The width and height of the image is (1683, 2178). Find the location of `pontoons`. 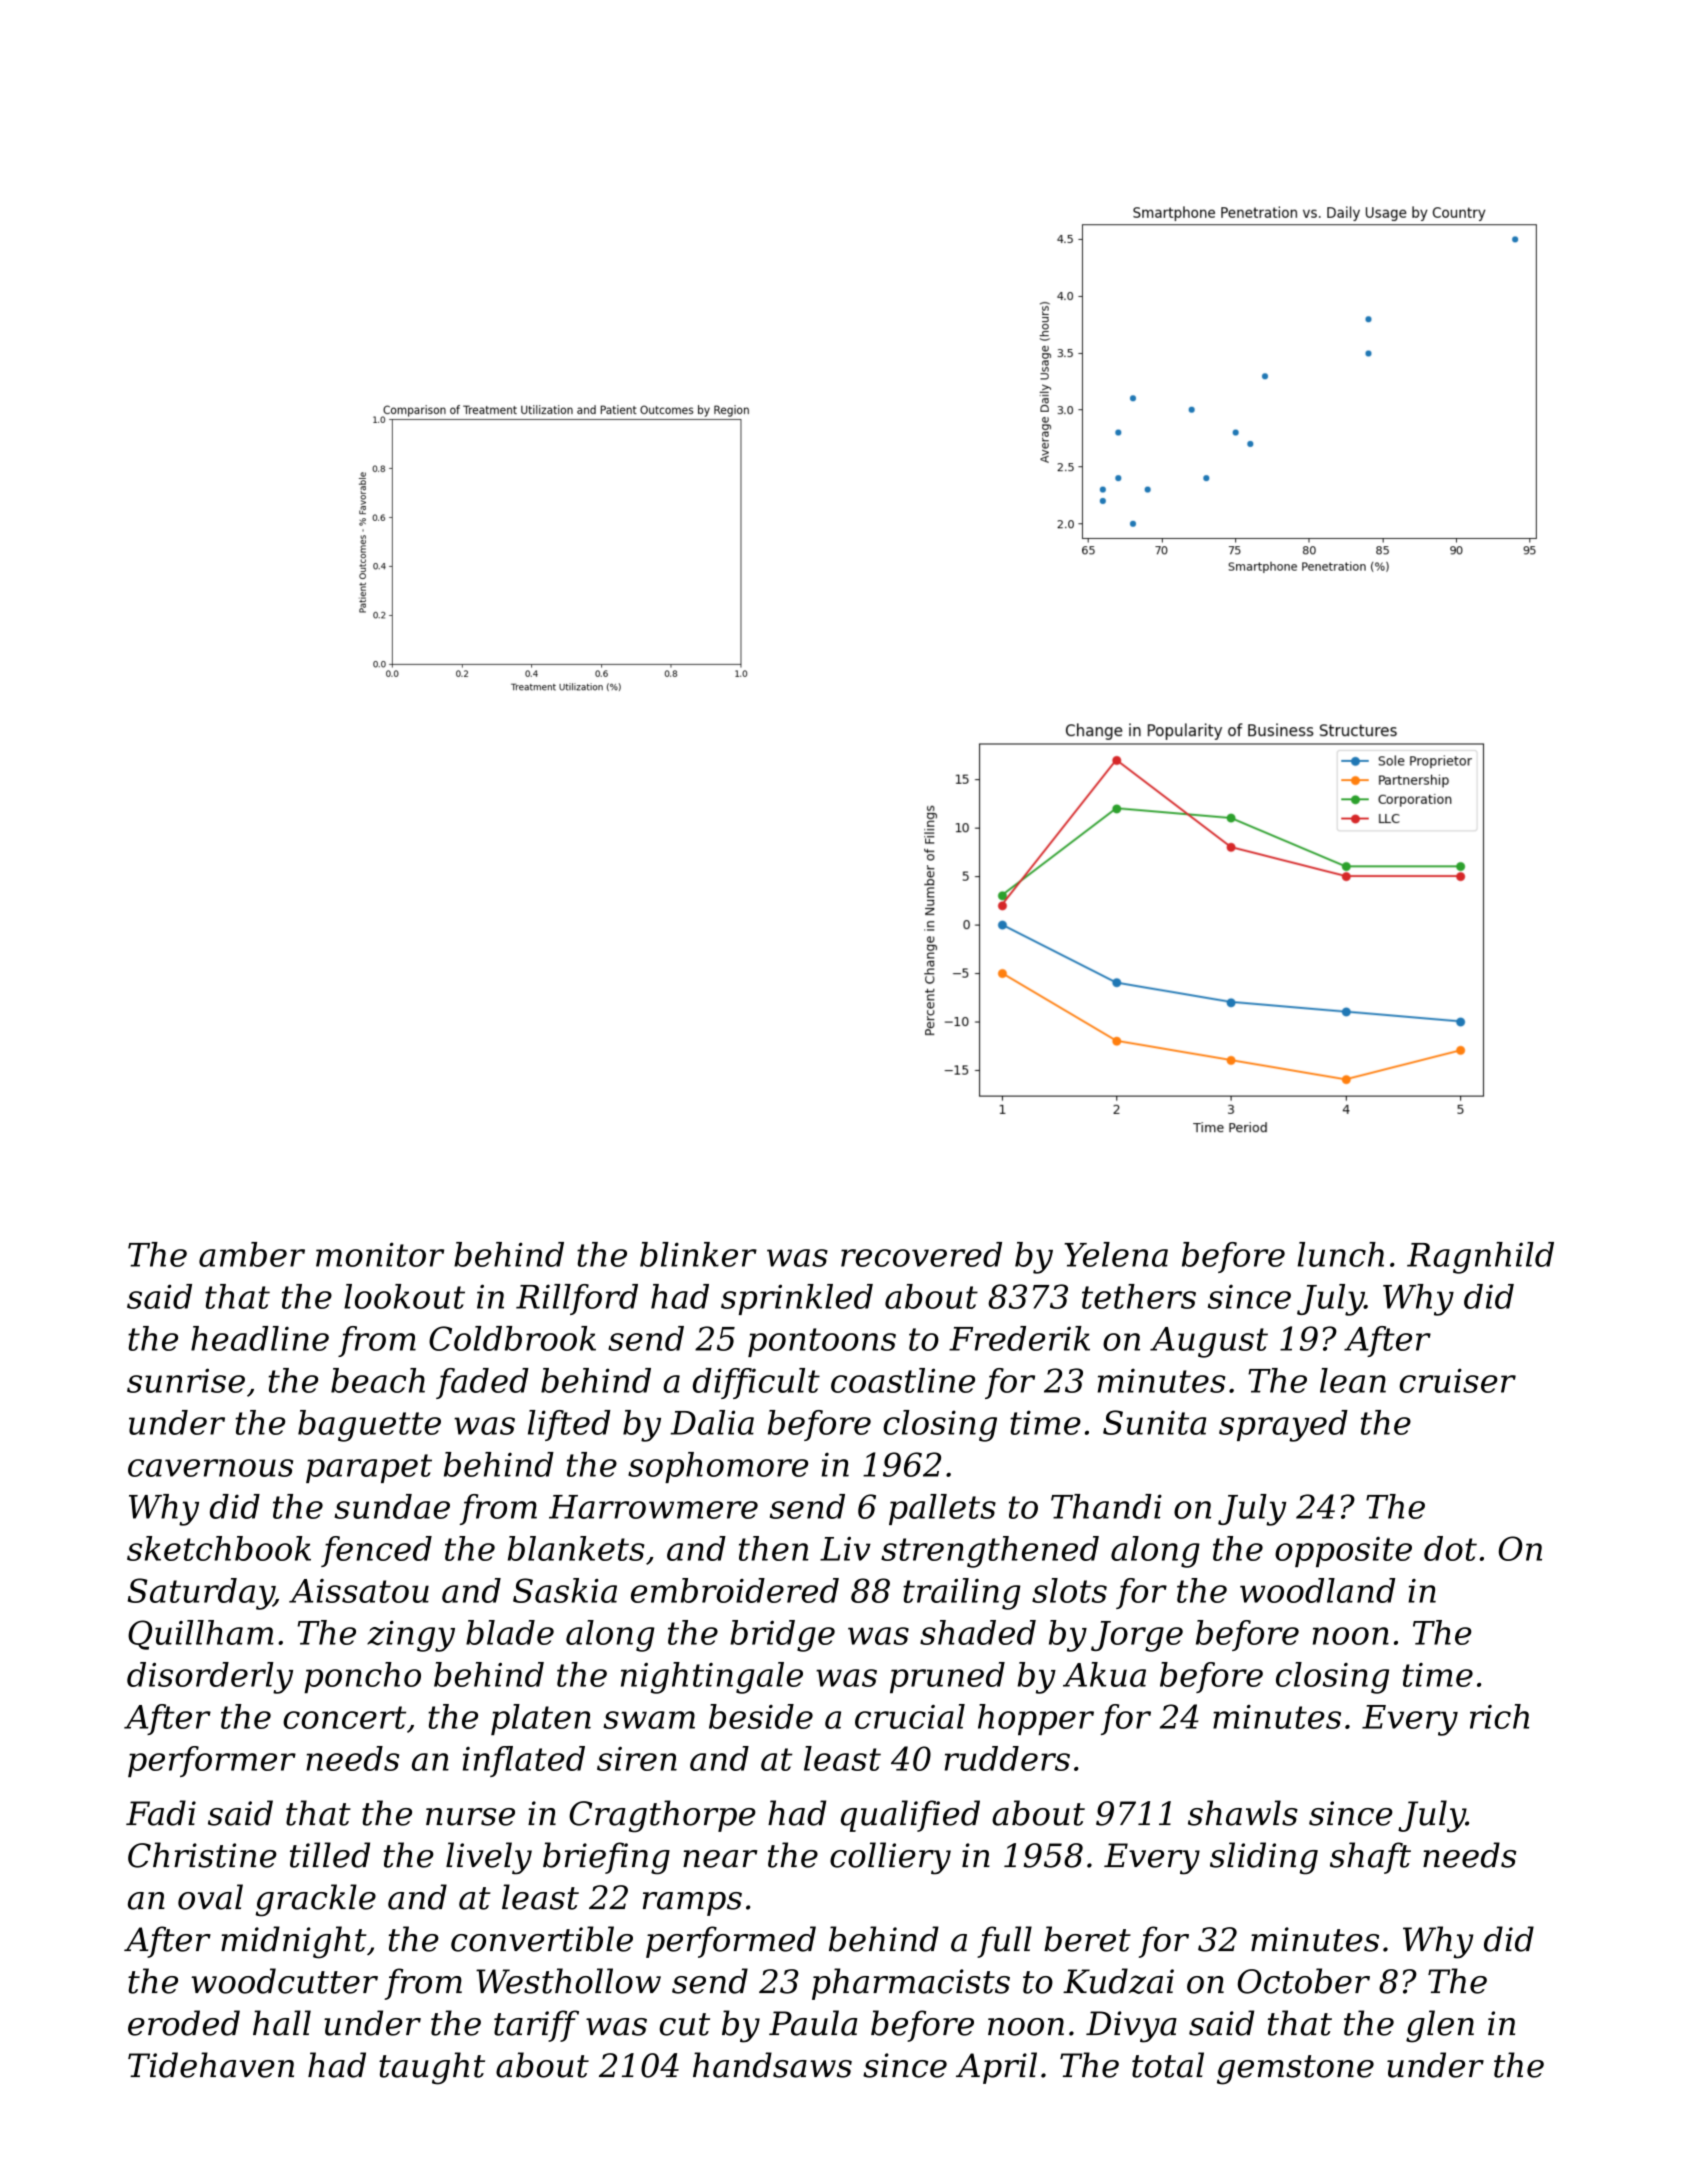

pontoons is located at coordinates (822, 1342).
